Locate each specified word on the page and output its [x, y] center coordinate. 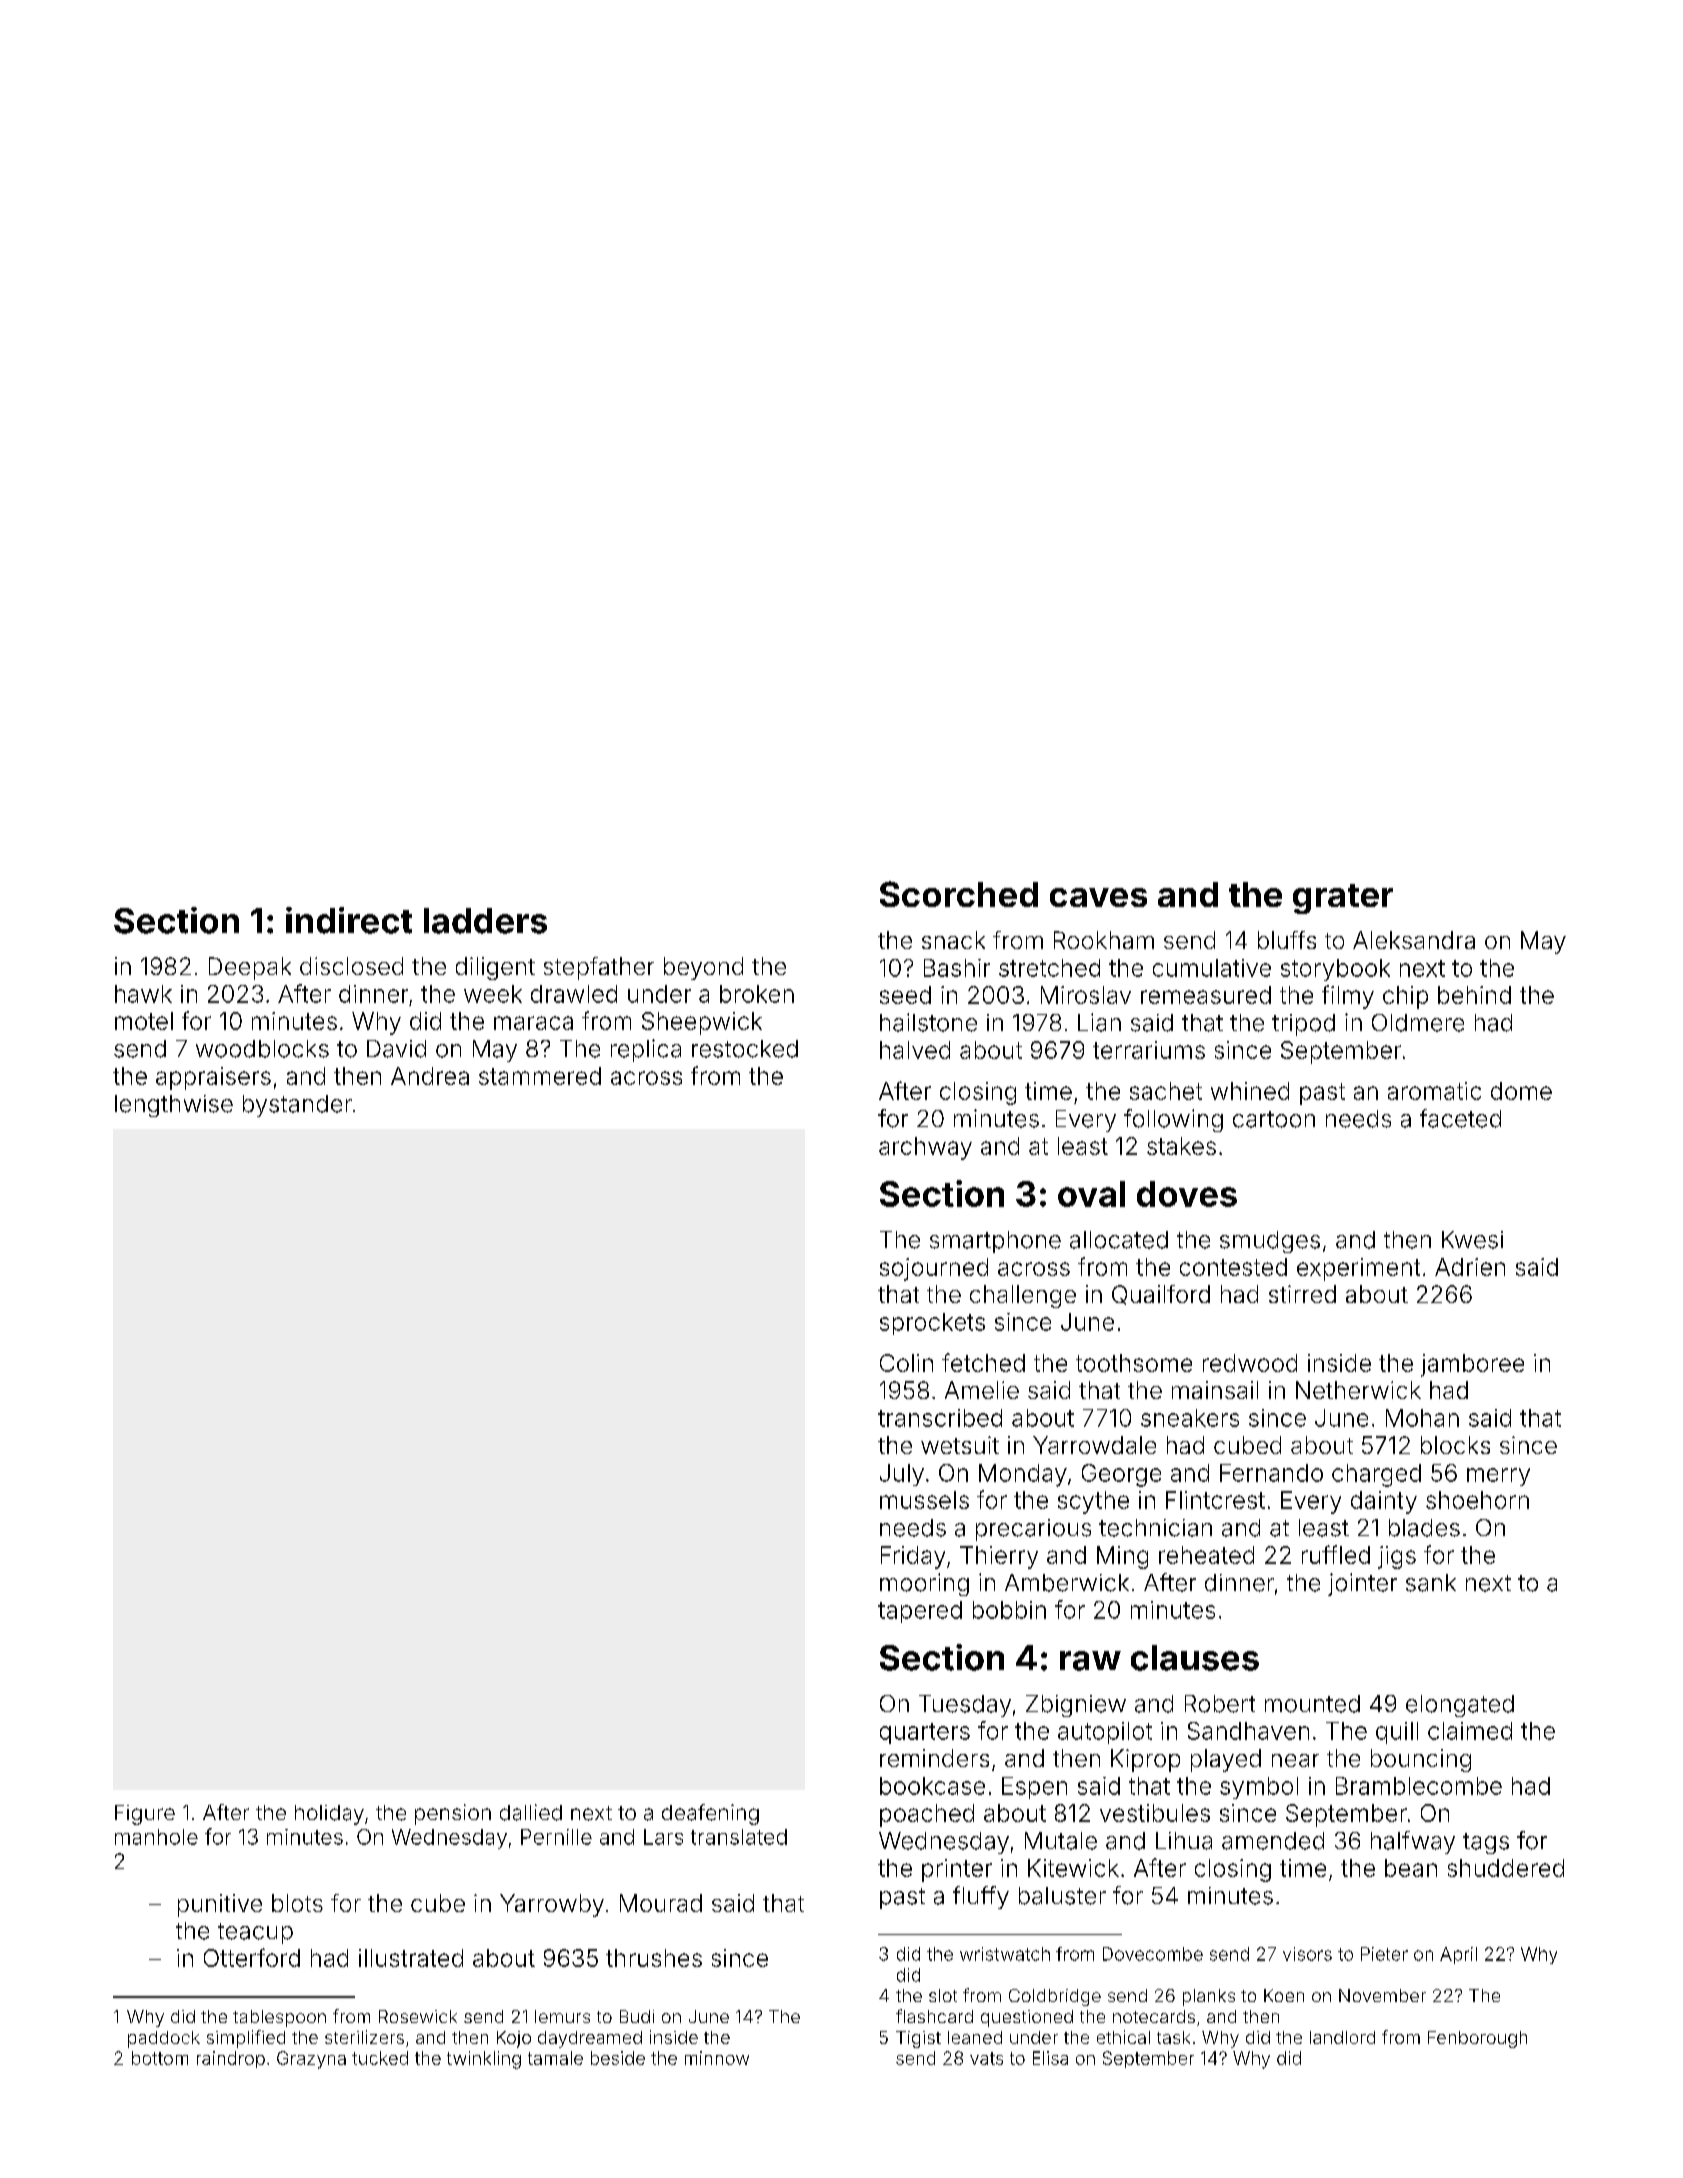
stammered [540, 1076]
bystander [297, 1106]
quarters [925, 1733]
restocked [745, 1049]
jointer [1362, 1584]
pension [453, 1814]
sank [1431, 1583]
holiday [329, 1815]
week [493, 994]
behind [1474, 995]
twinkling [484, 2060]
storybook [1335, 970]
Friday [913, 1557]
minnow [717, 2058]
